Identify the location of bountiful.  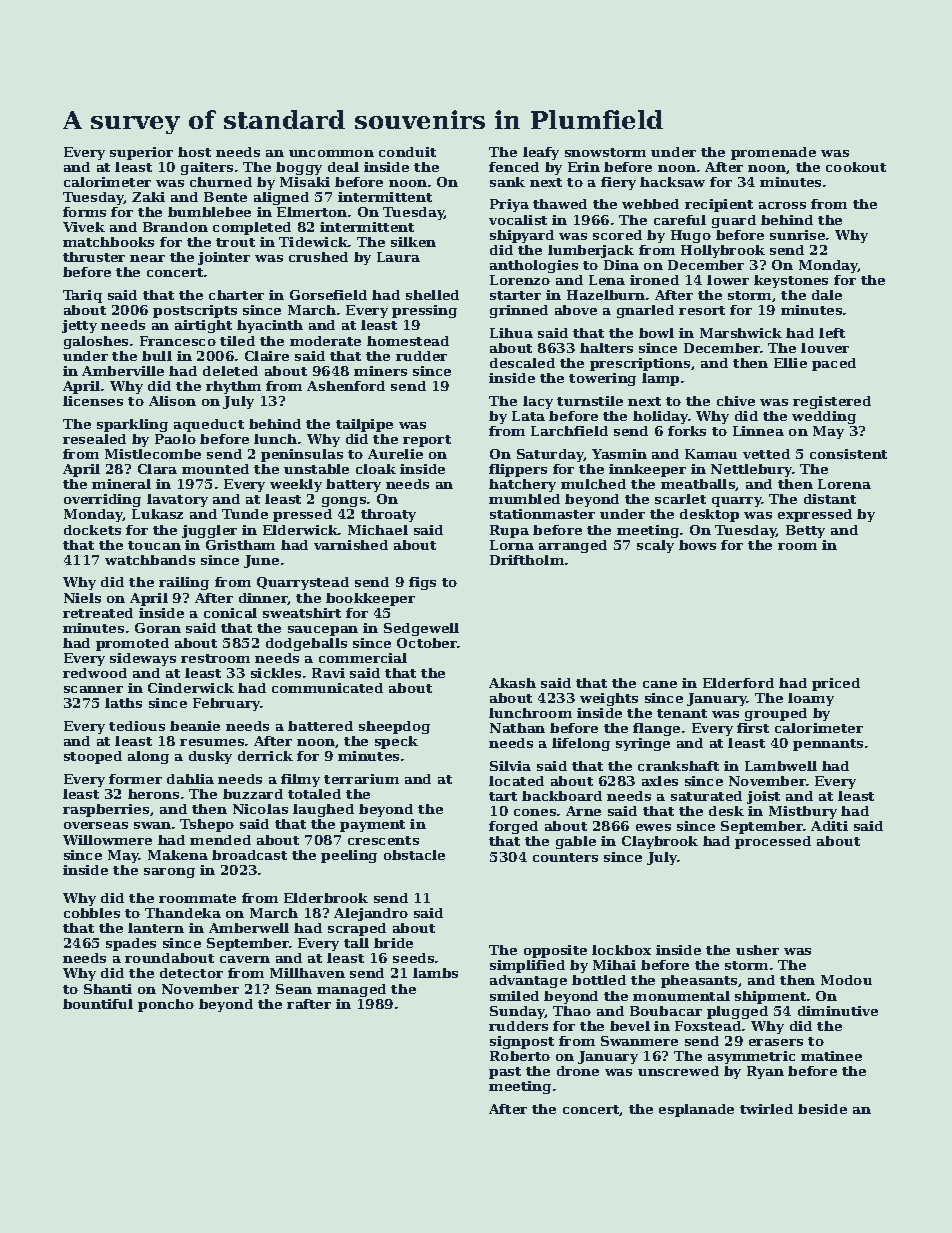
(98, 1004).
